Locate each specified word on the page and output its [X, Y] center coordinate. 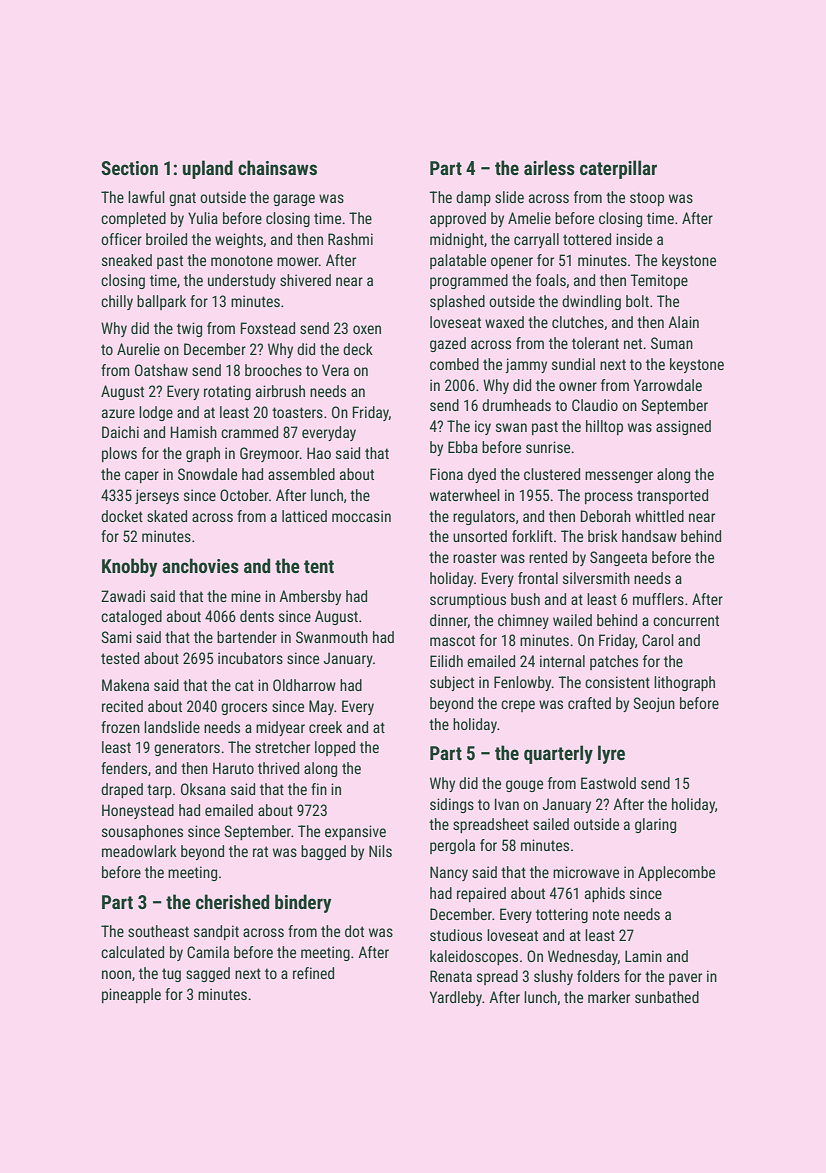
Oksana [203, 789]
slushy [553, 977]
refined [313, 973]
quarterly [558, 754]
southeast [158, 931]
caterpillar [618, 169]
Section [129, 168]
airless [549, 167]
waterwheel [465, 495]
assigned [683, 427]
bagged [323, 852]
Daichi [120, 432]
